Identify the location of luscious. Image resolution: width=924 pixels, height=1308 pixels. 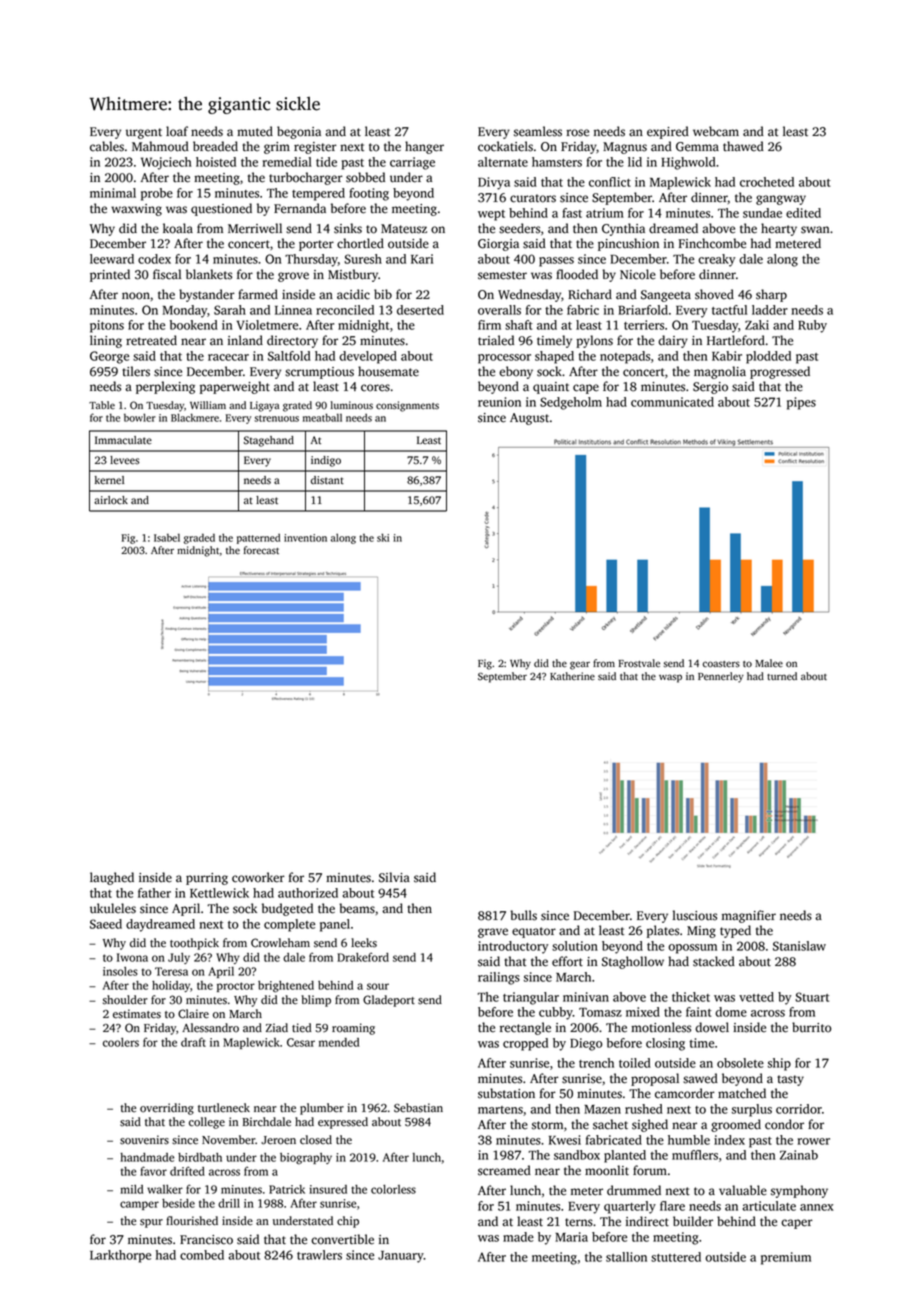
(694, 915).
